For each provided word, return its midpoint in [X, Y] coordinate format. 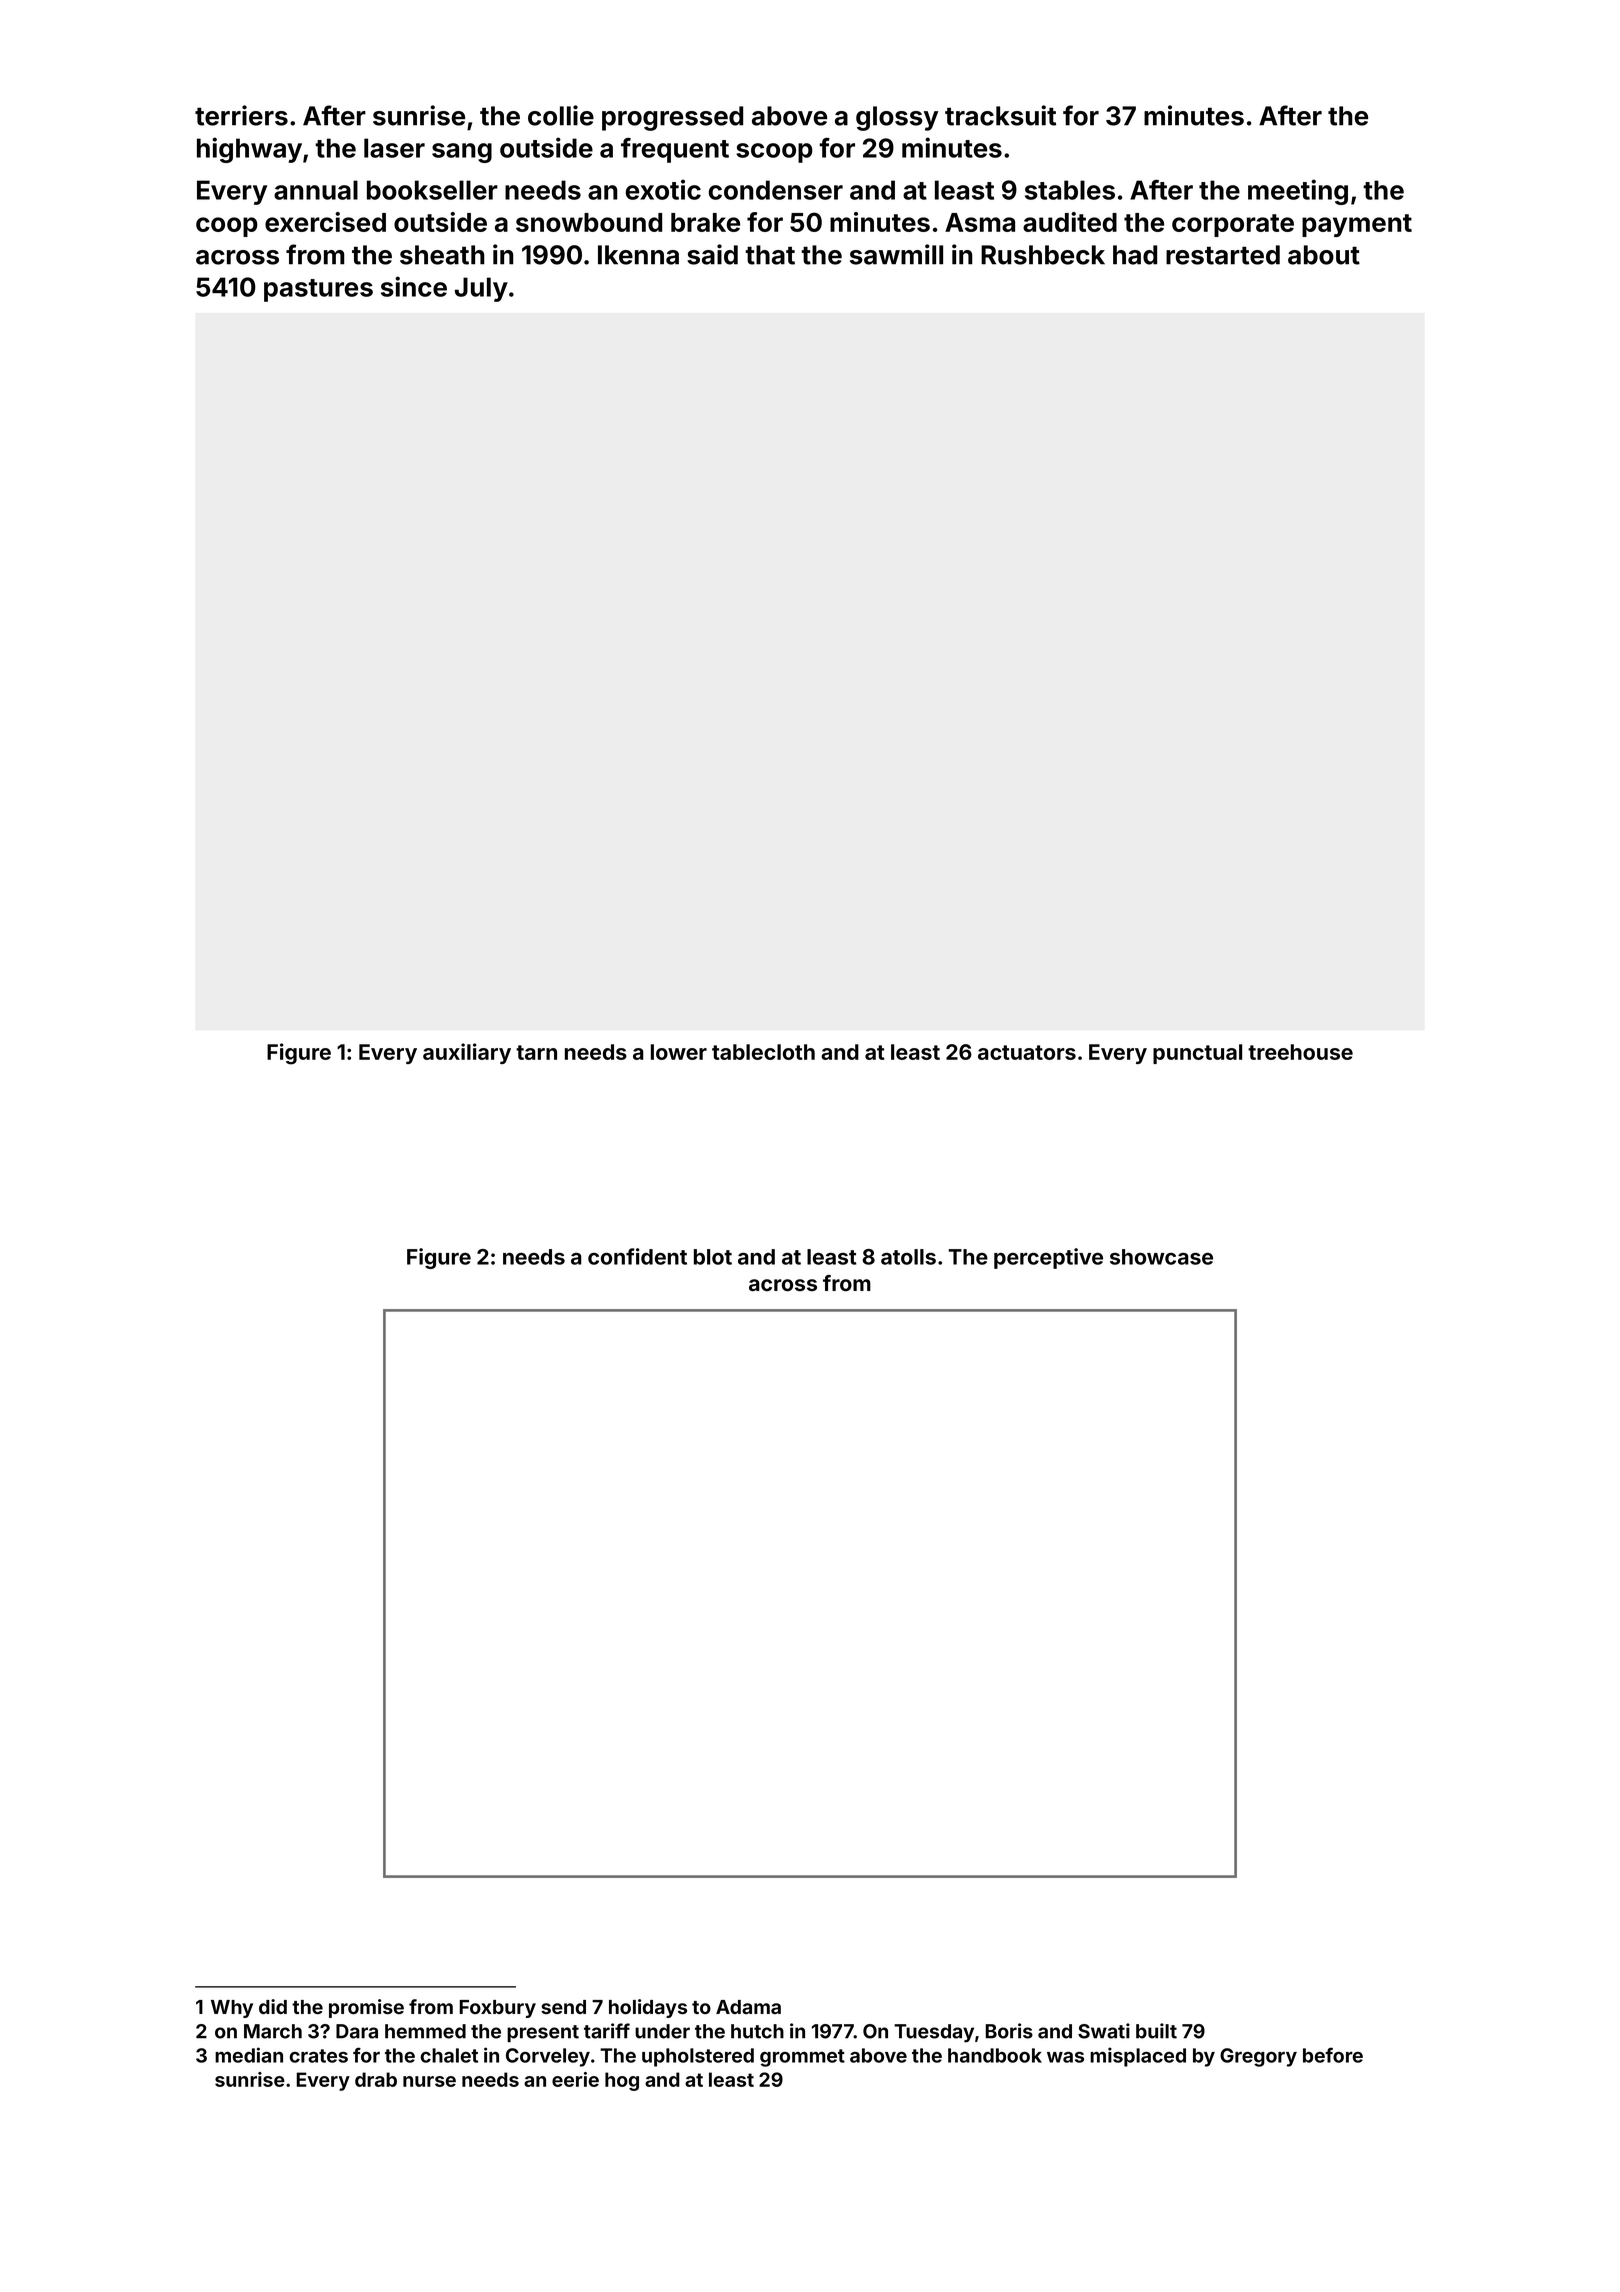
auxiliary [467, 1053]
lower [679, 1052]
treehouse [1300, 1052]
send [563, 2007]
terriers [241, 115]
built [1156, 2031]
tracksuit [1000, 115]
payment [1357, 225]
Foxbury [498, 2009]
